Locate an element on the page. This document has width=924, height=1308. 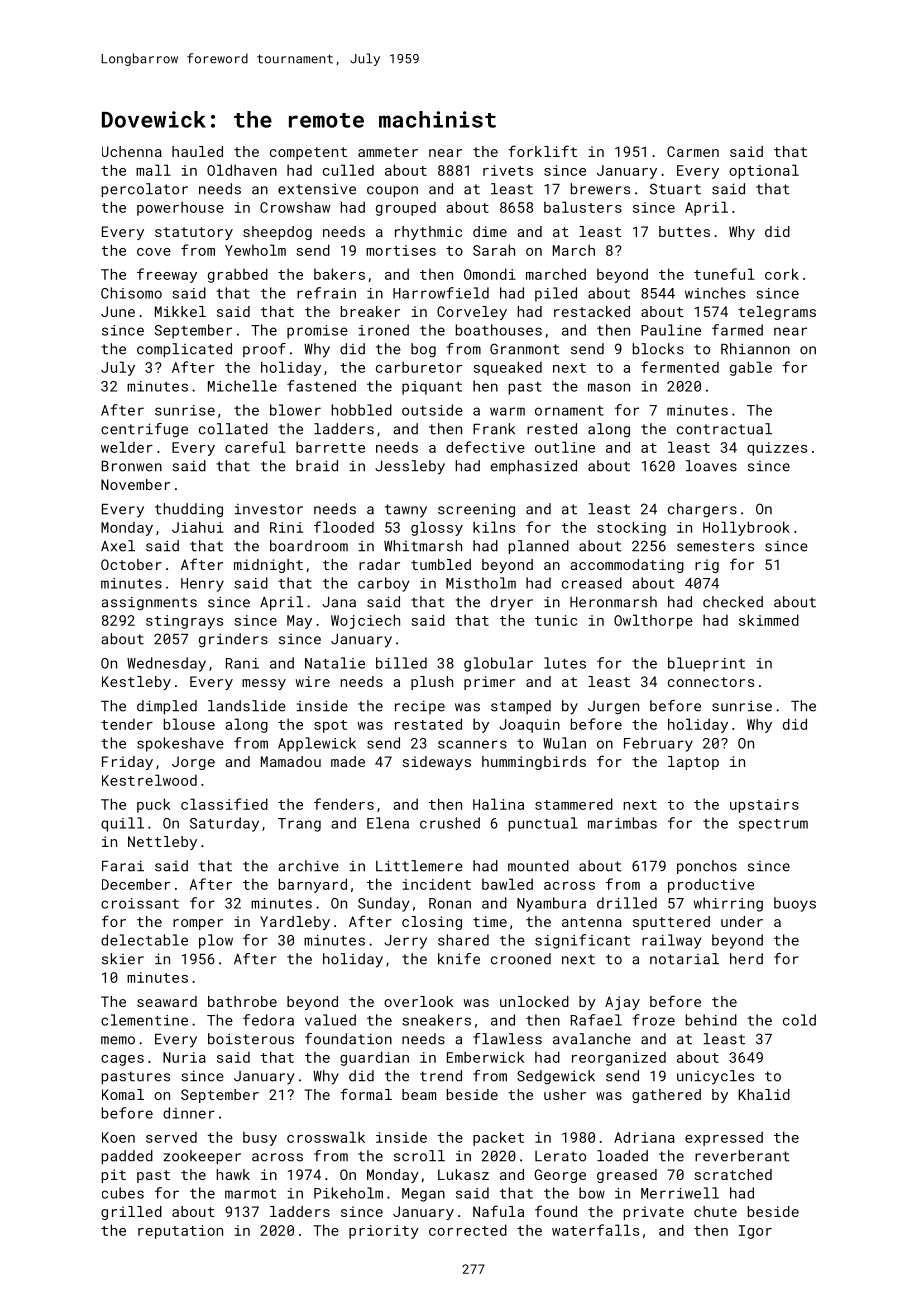
statutory is located at coordinates (194, 233).
